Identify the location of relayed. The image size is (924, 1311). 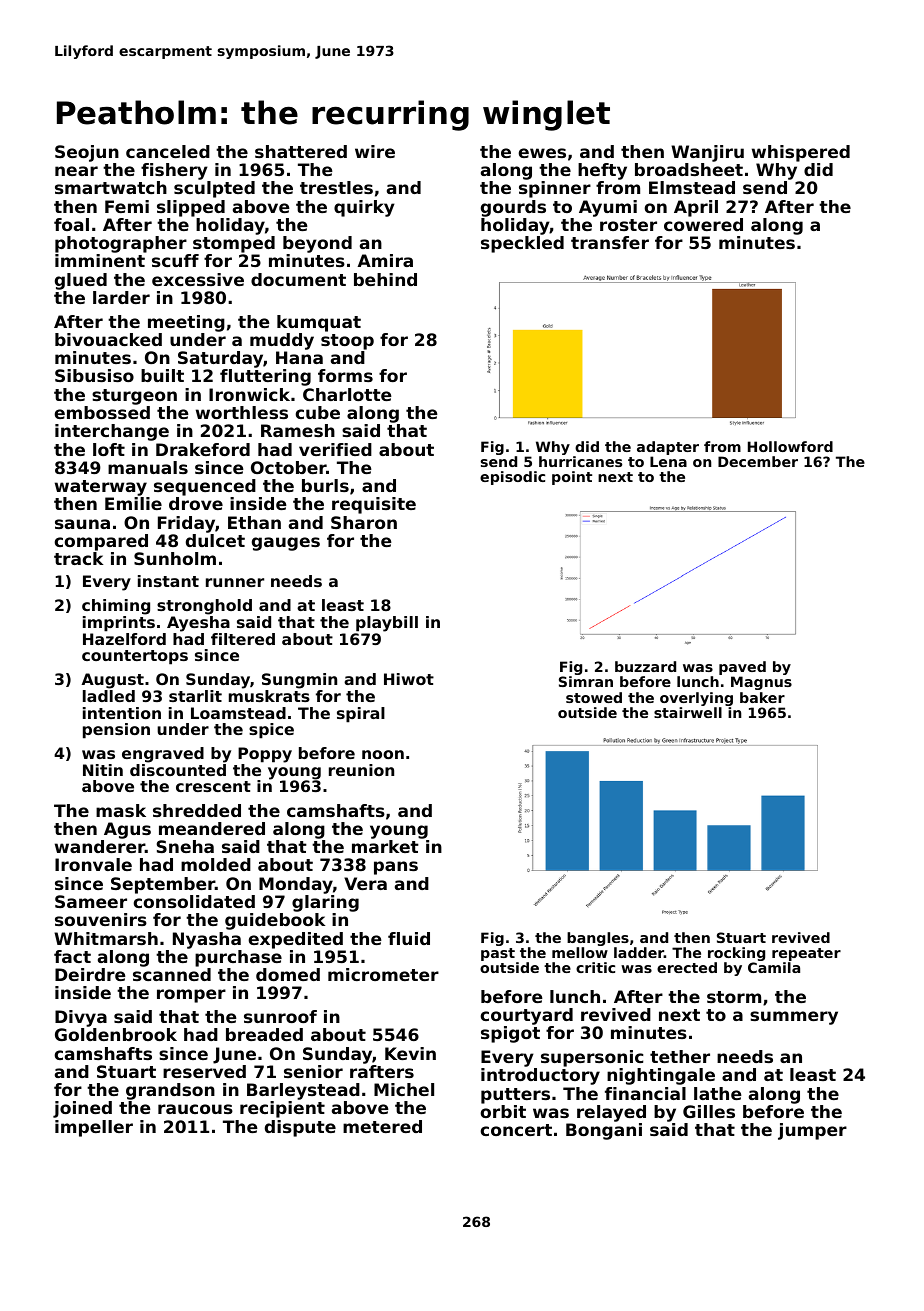
(611, 1113).
